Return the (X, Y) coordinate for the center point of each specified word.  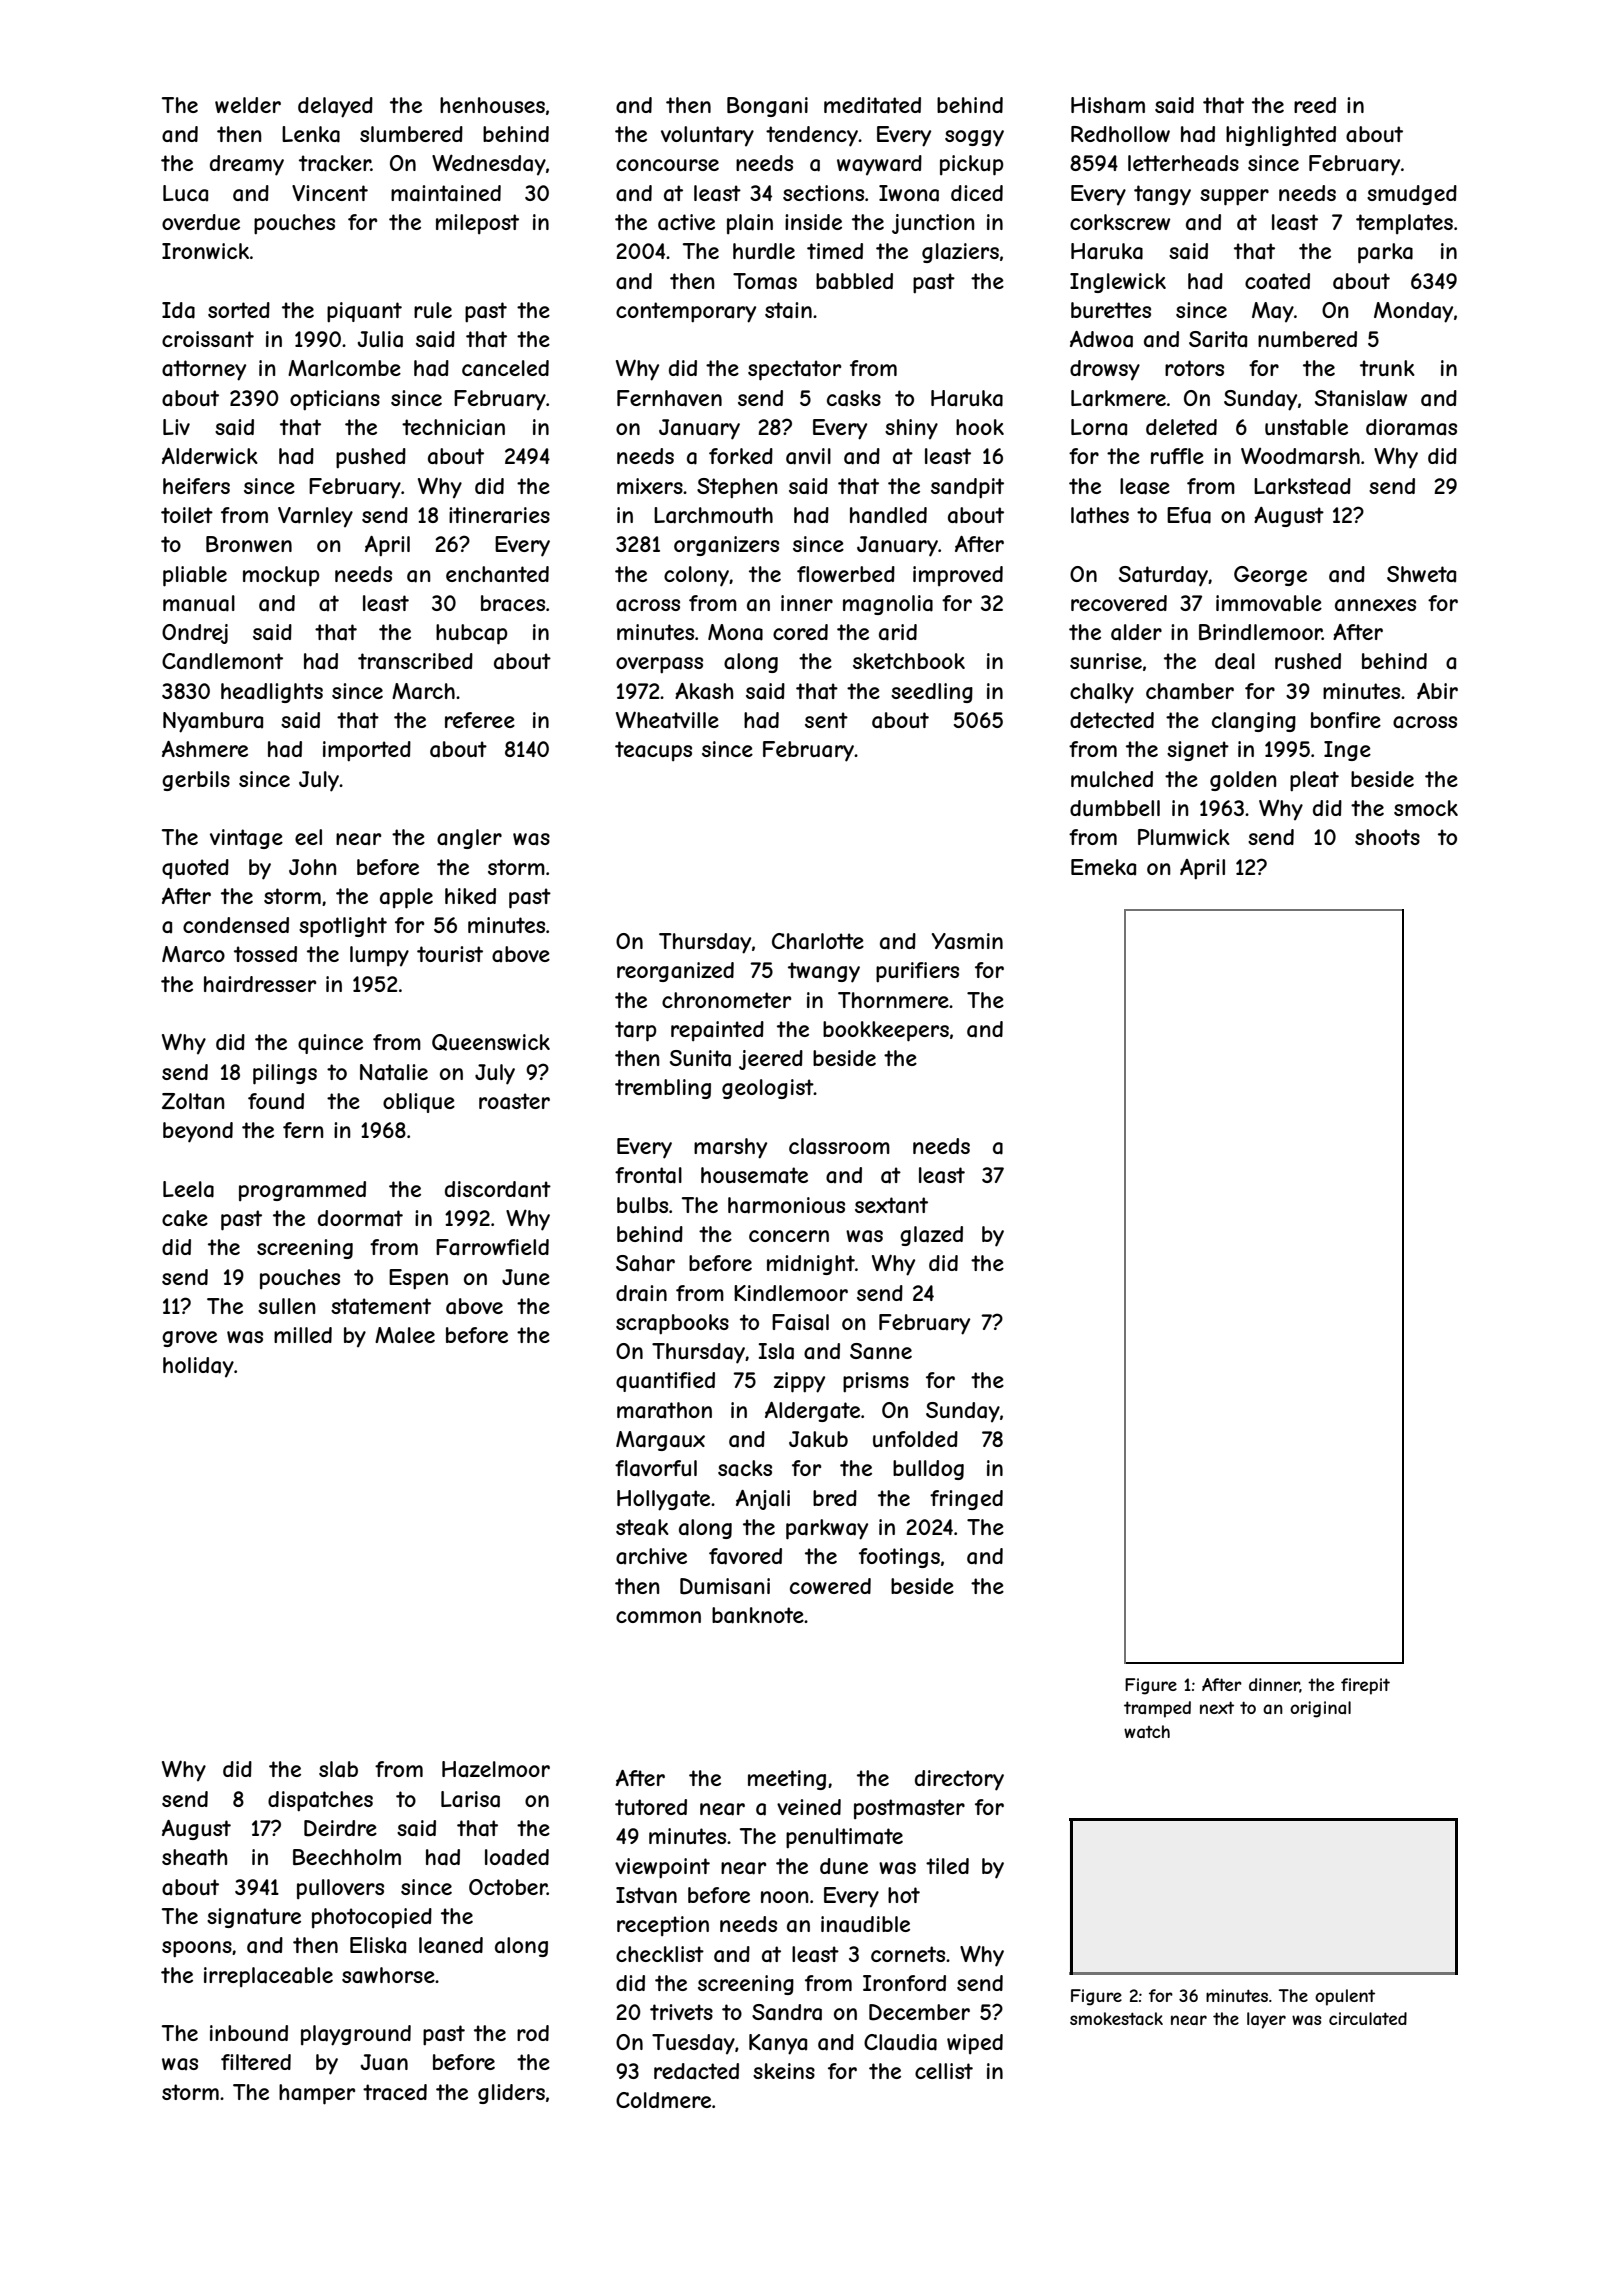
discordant (498, 1189)
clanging (1254, 722)
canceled (505, 368)
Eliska (378, 1945)
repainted (717, 1031)
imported (367, 751)
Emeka (1103, 867)
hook (980, 427)
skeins (784, 2071)
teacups (653, 751)
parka (1385, 253)
